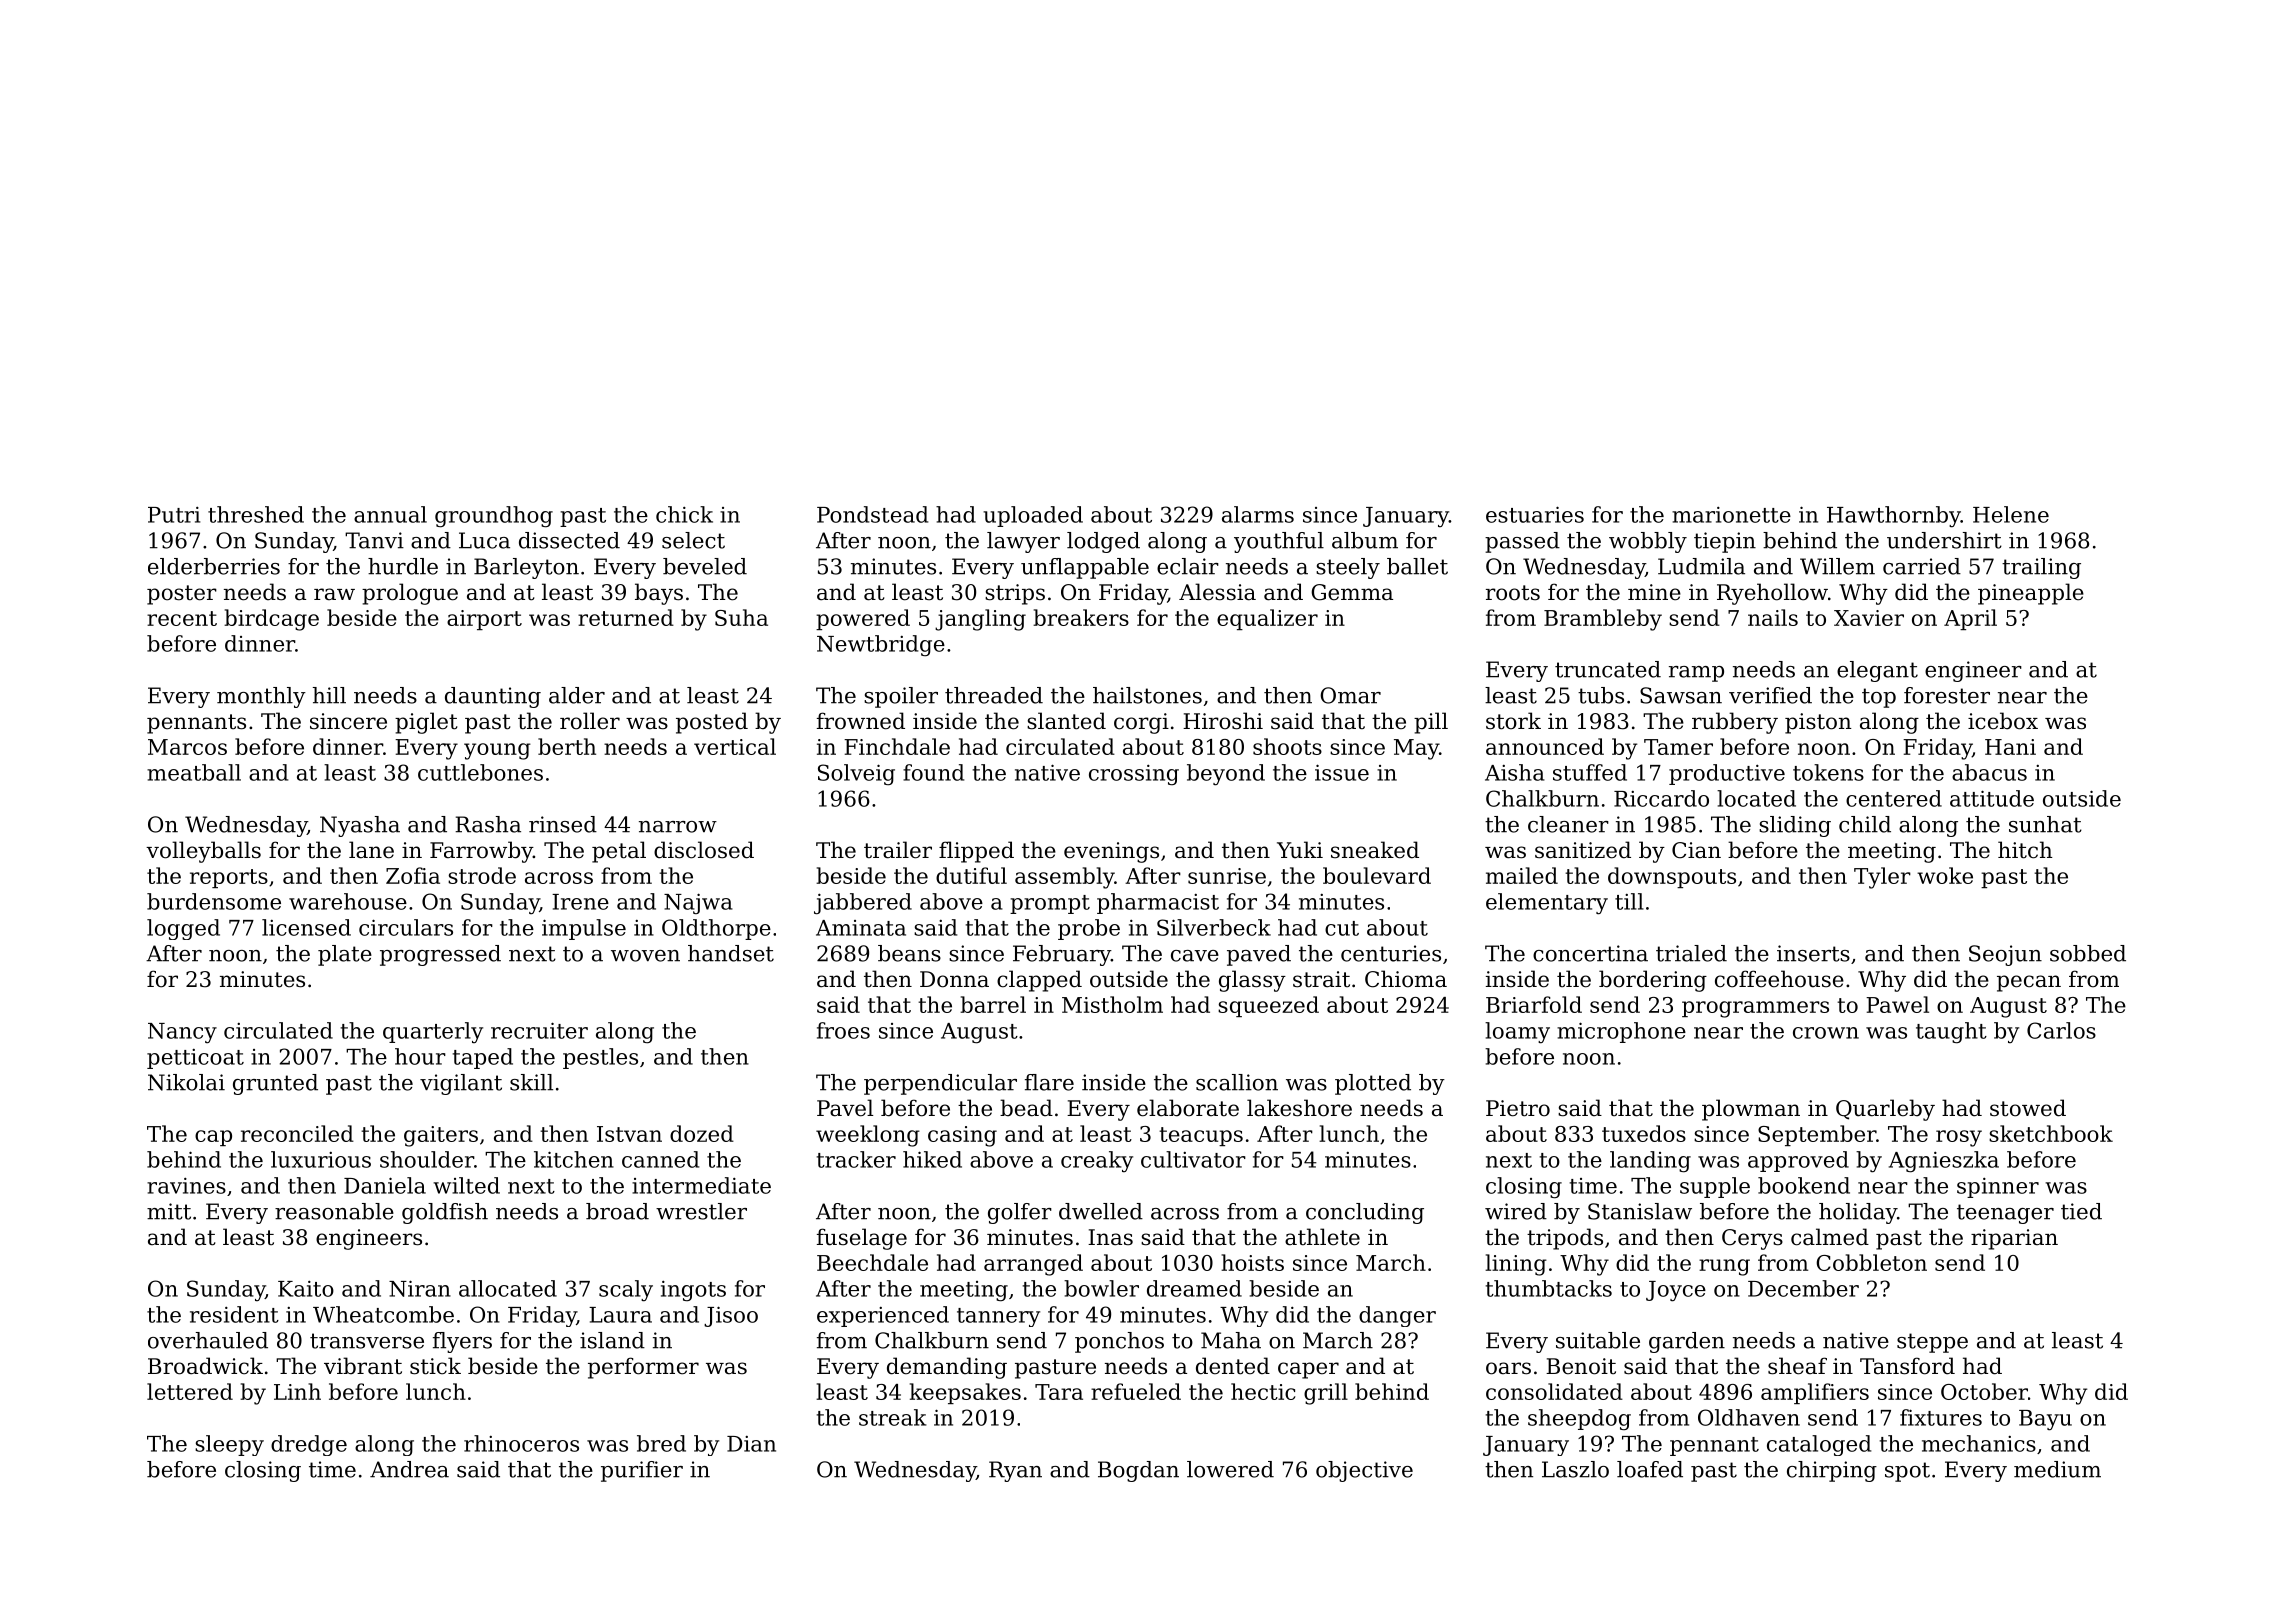  Describe the element at coordinates (1508, 1368) in the screenshot. I see `oars` at that location.
